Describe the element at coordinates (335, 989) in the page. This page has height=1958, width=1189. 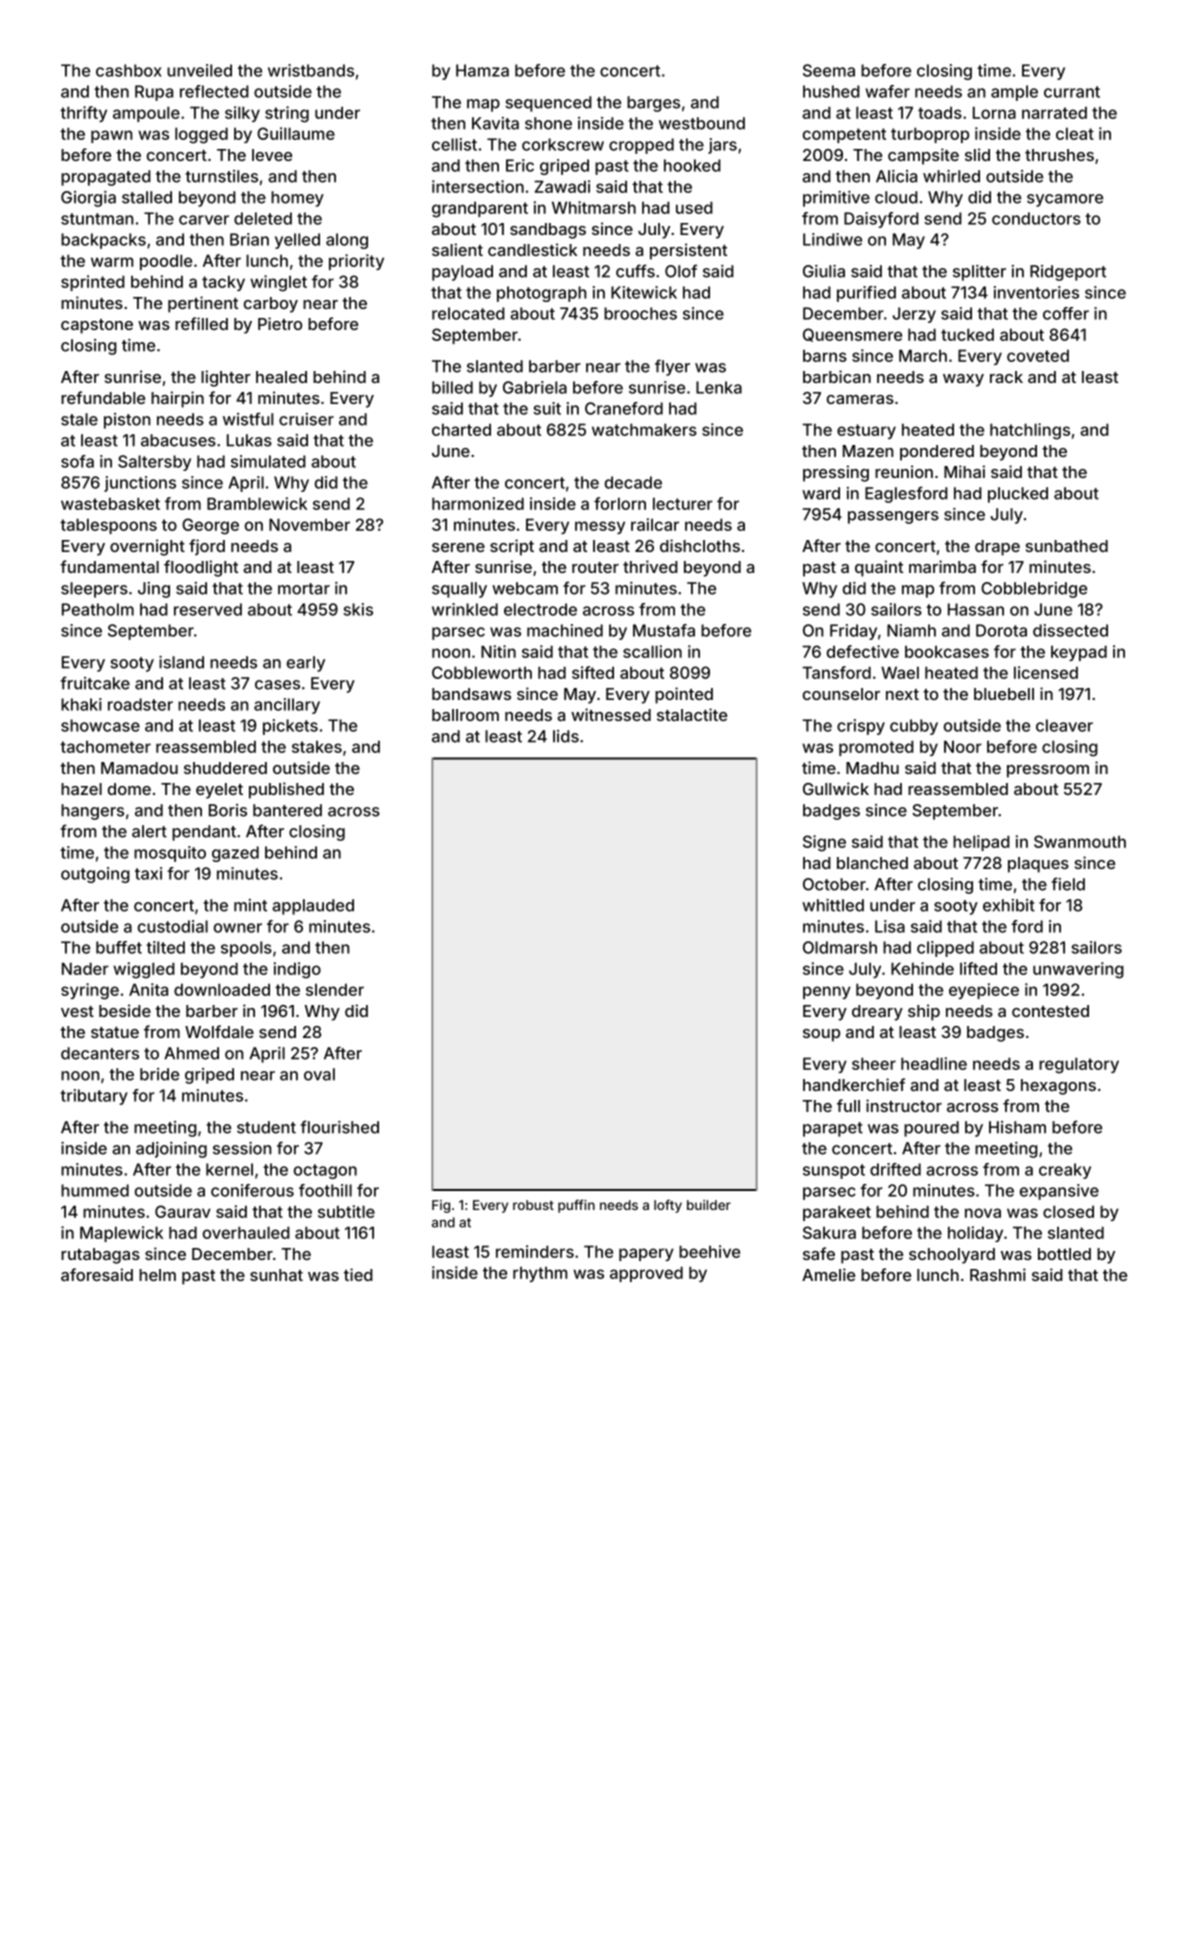
I see `slender` at that location.
